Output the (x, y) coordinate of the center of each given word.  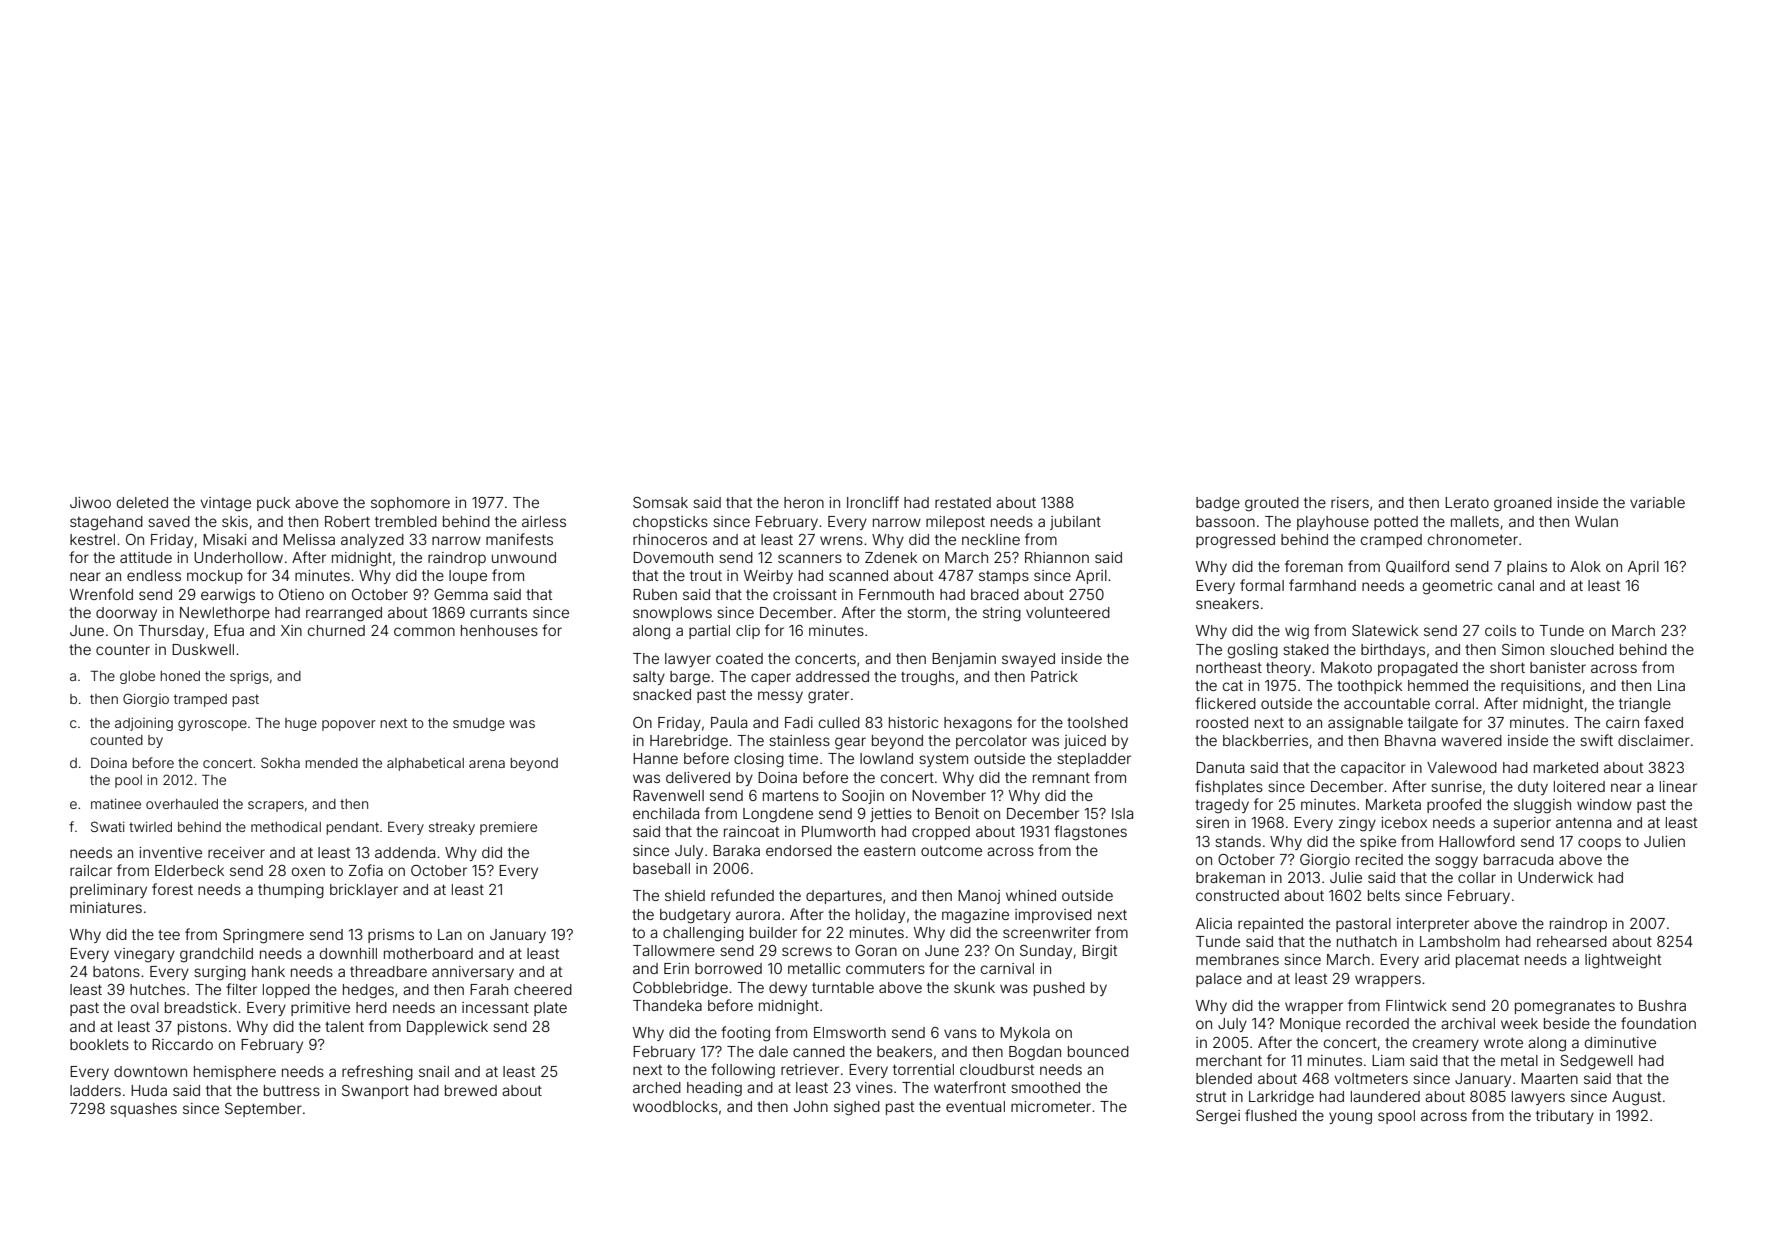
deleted (142, 502)
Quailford (1417, 566)
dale (773, 1051)
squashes (143, 1110)
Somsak (660, 502)
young (1350, 1118)
